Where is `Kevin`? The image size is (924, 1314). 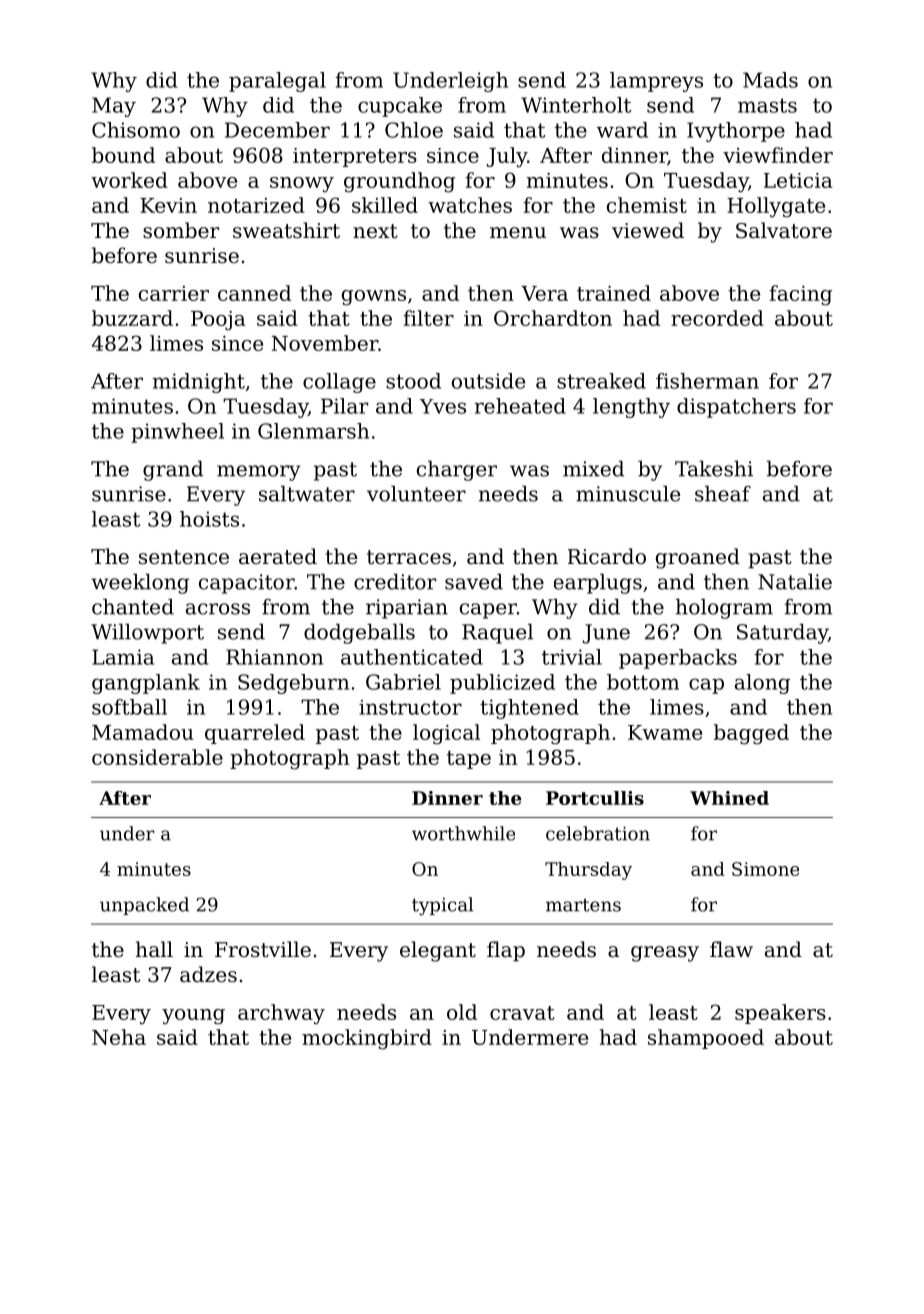 Kevin is located at coordinates (168, 205).
